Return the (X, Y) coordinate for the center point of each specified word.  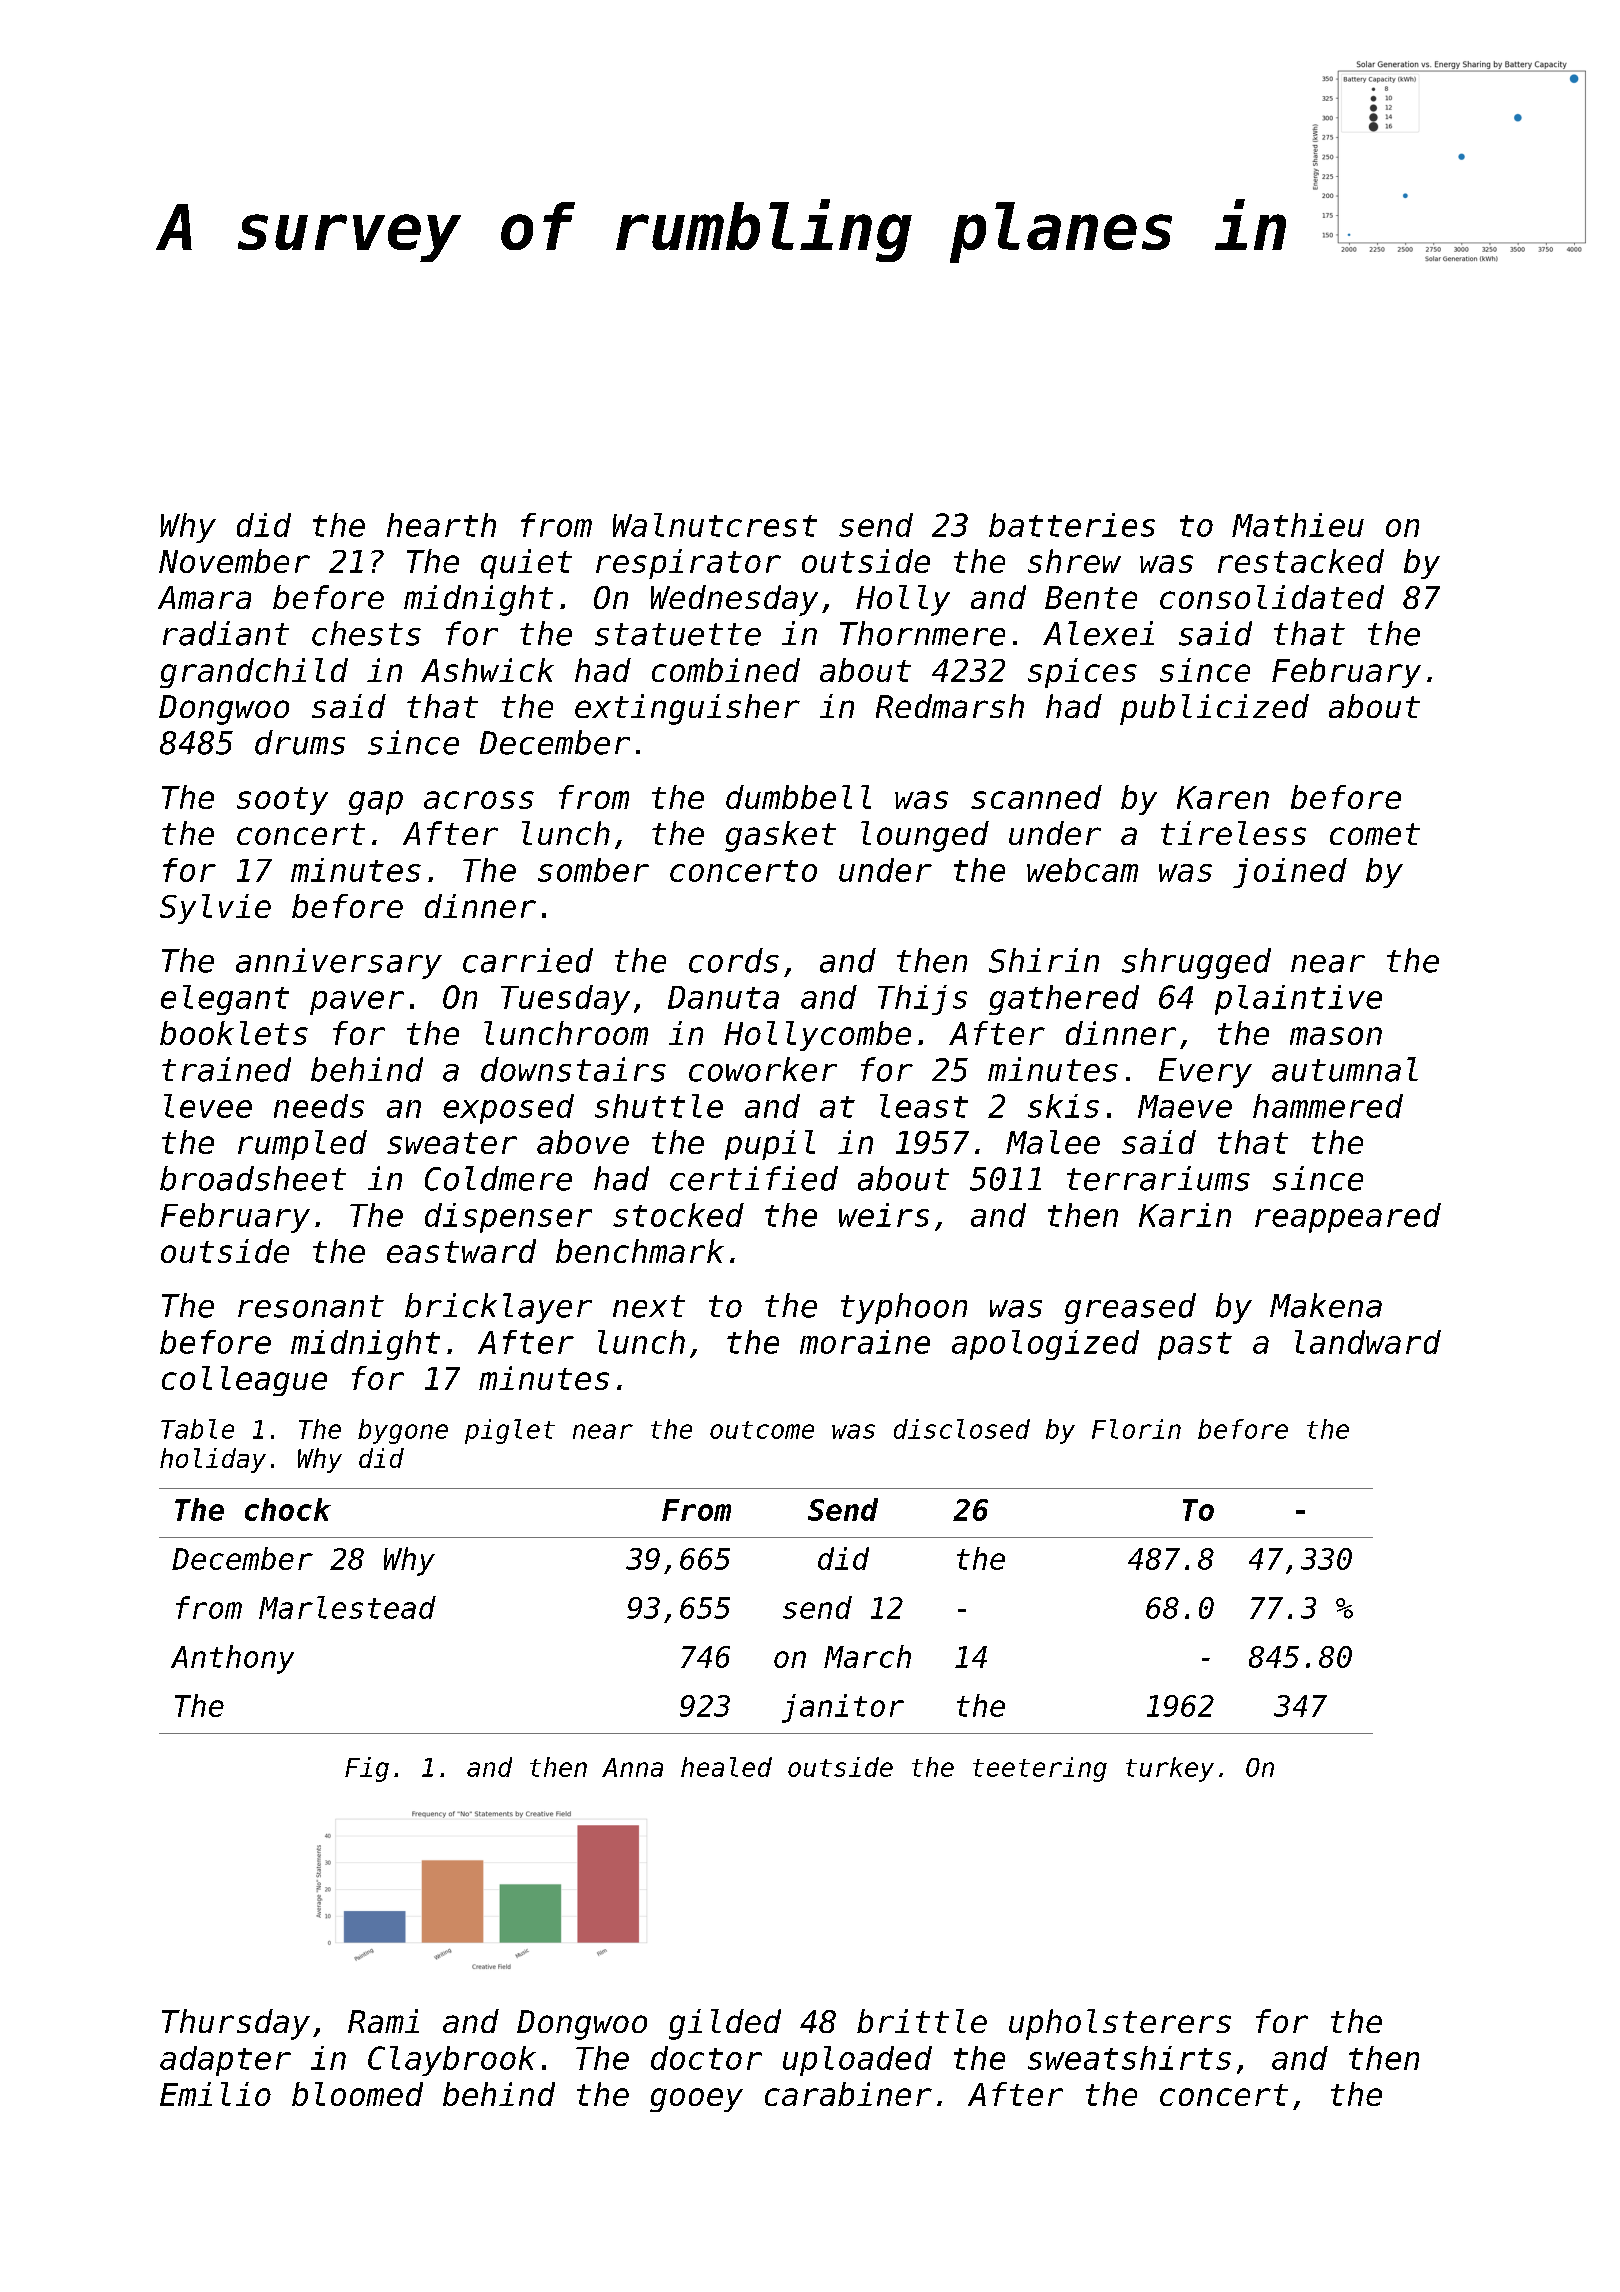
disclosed (962, 1429)
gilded (725, 2024)
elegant (225, 1000)
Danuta (723, 997)
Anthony (232, 1659)
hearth (441, 525)
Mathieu (1298, 525)
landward (1368, 1342)
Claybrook (452, 2061)
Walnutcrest (715, 525)
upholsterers (1120, 2024)
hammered (1328, 1106)
